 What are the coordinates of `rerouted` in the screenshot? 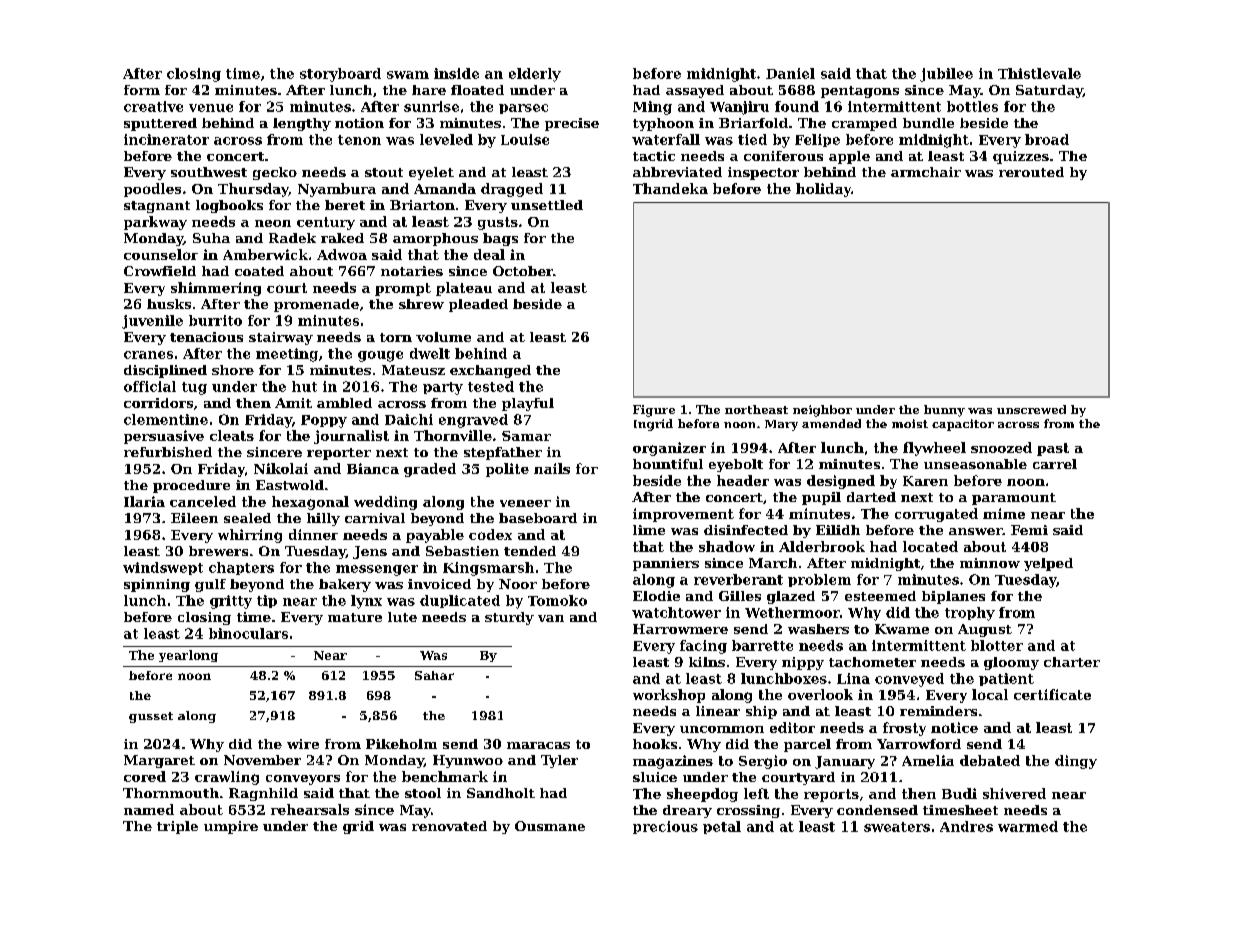 It's located at (1031, 172).
